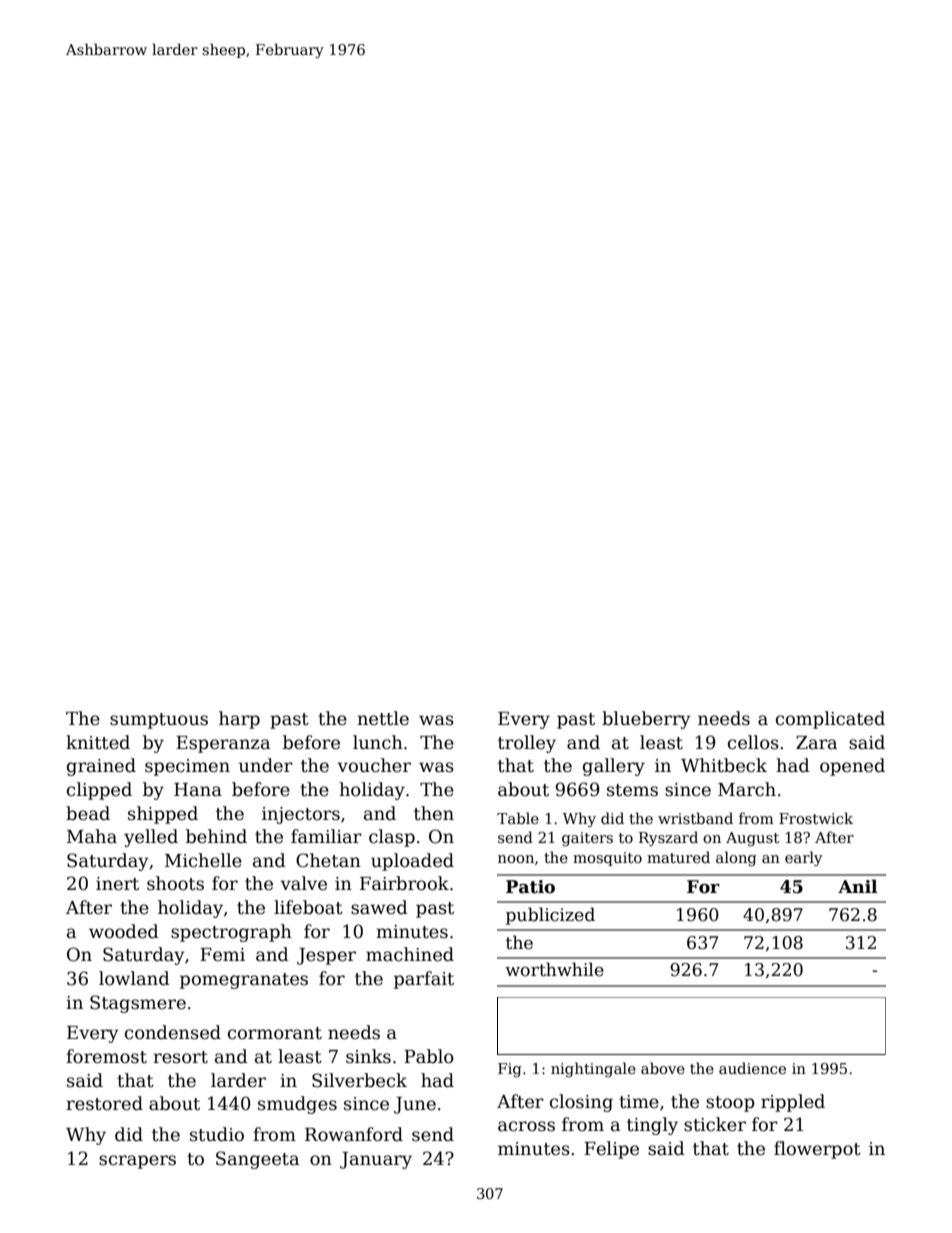 This screenshot has width=952, height=1233. Describe the element at coordinates (554, 969) in the screenshot. I see `worthwhile` at that location.
